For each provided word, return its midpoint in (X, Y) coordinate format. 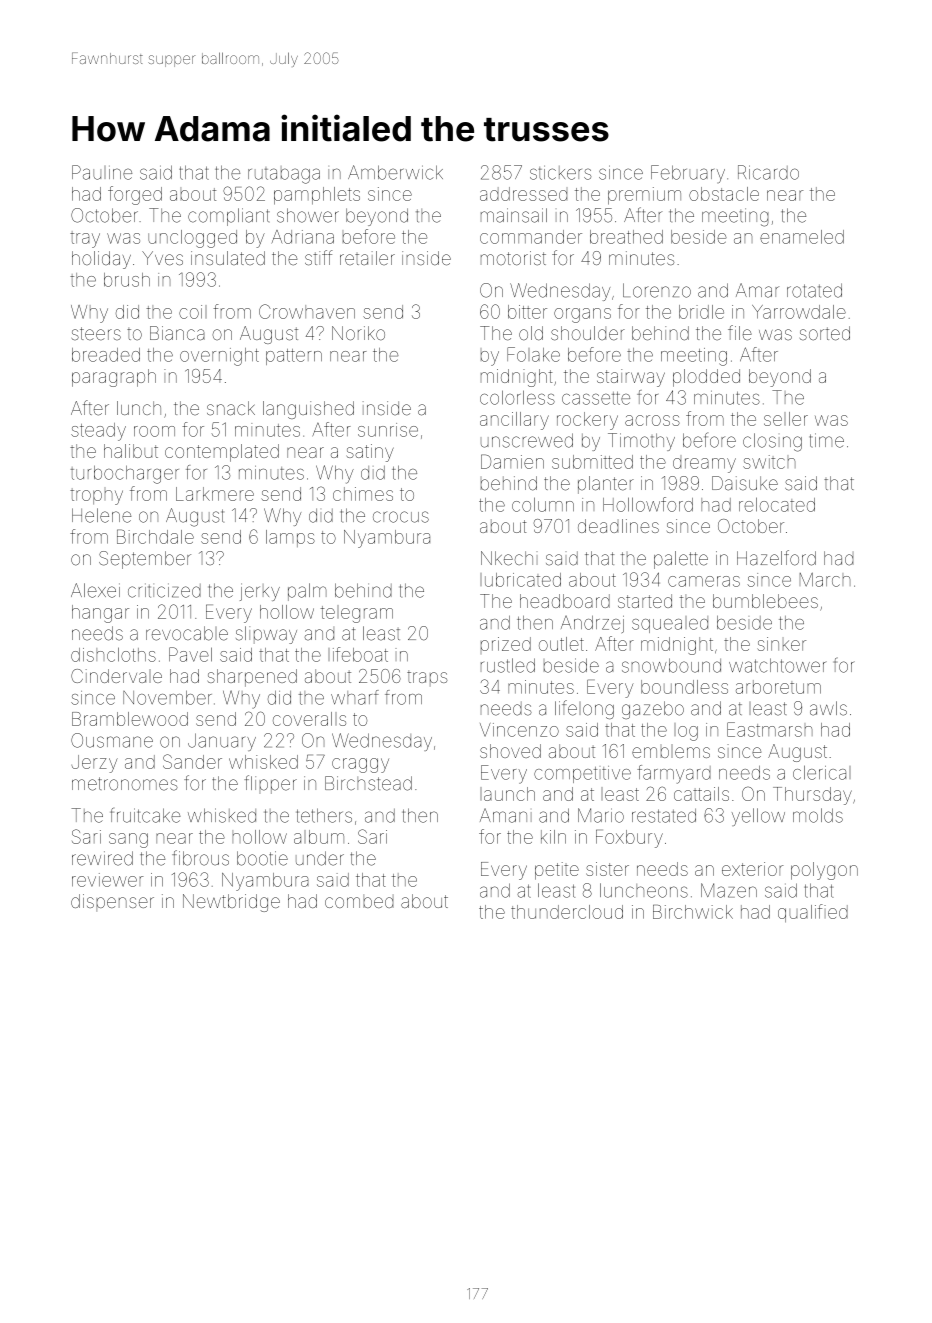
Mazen (729, 890)
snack (231, 408)
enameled (802, 237)
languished (308, 410)
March (825, 580)
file (740, 333)
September (145, 560)
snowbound (671, 665)
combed (359, 901)
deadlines (618, 526)
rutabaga (284, 176)
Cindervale (116, 676)
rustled (508, 665)
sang (128, 840)
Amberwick (395, 172)
